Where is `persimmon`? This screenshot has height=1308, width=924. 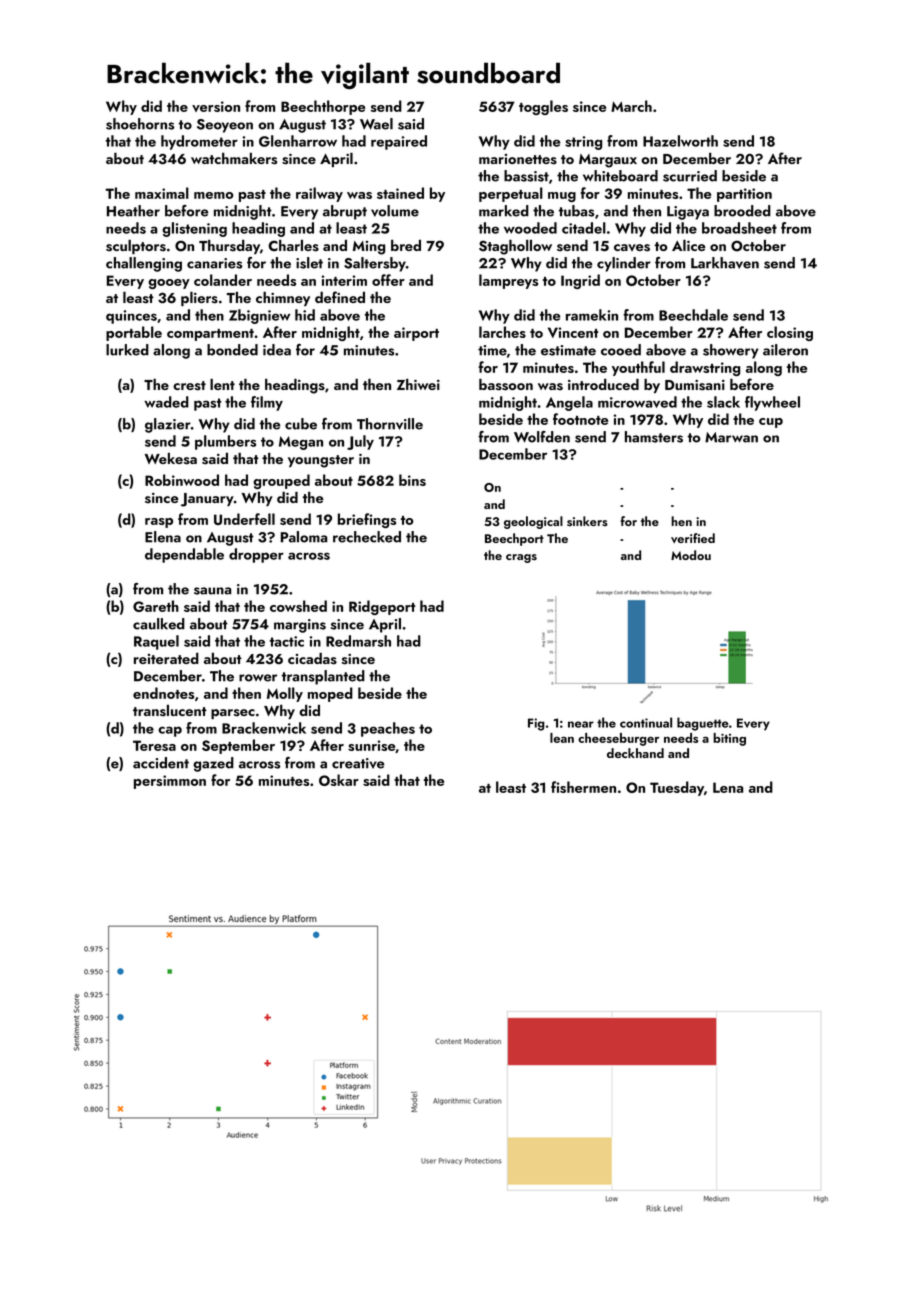
persimmon is located at coordinates (170, 782).
